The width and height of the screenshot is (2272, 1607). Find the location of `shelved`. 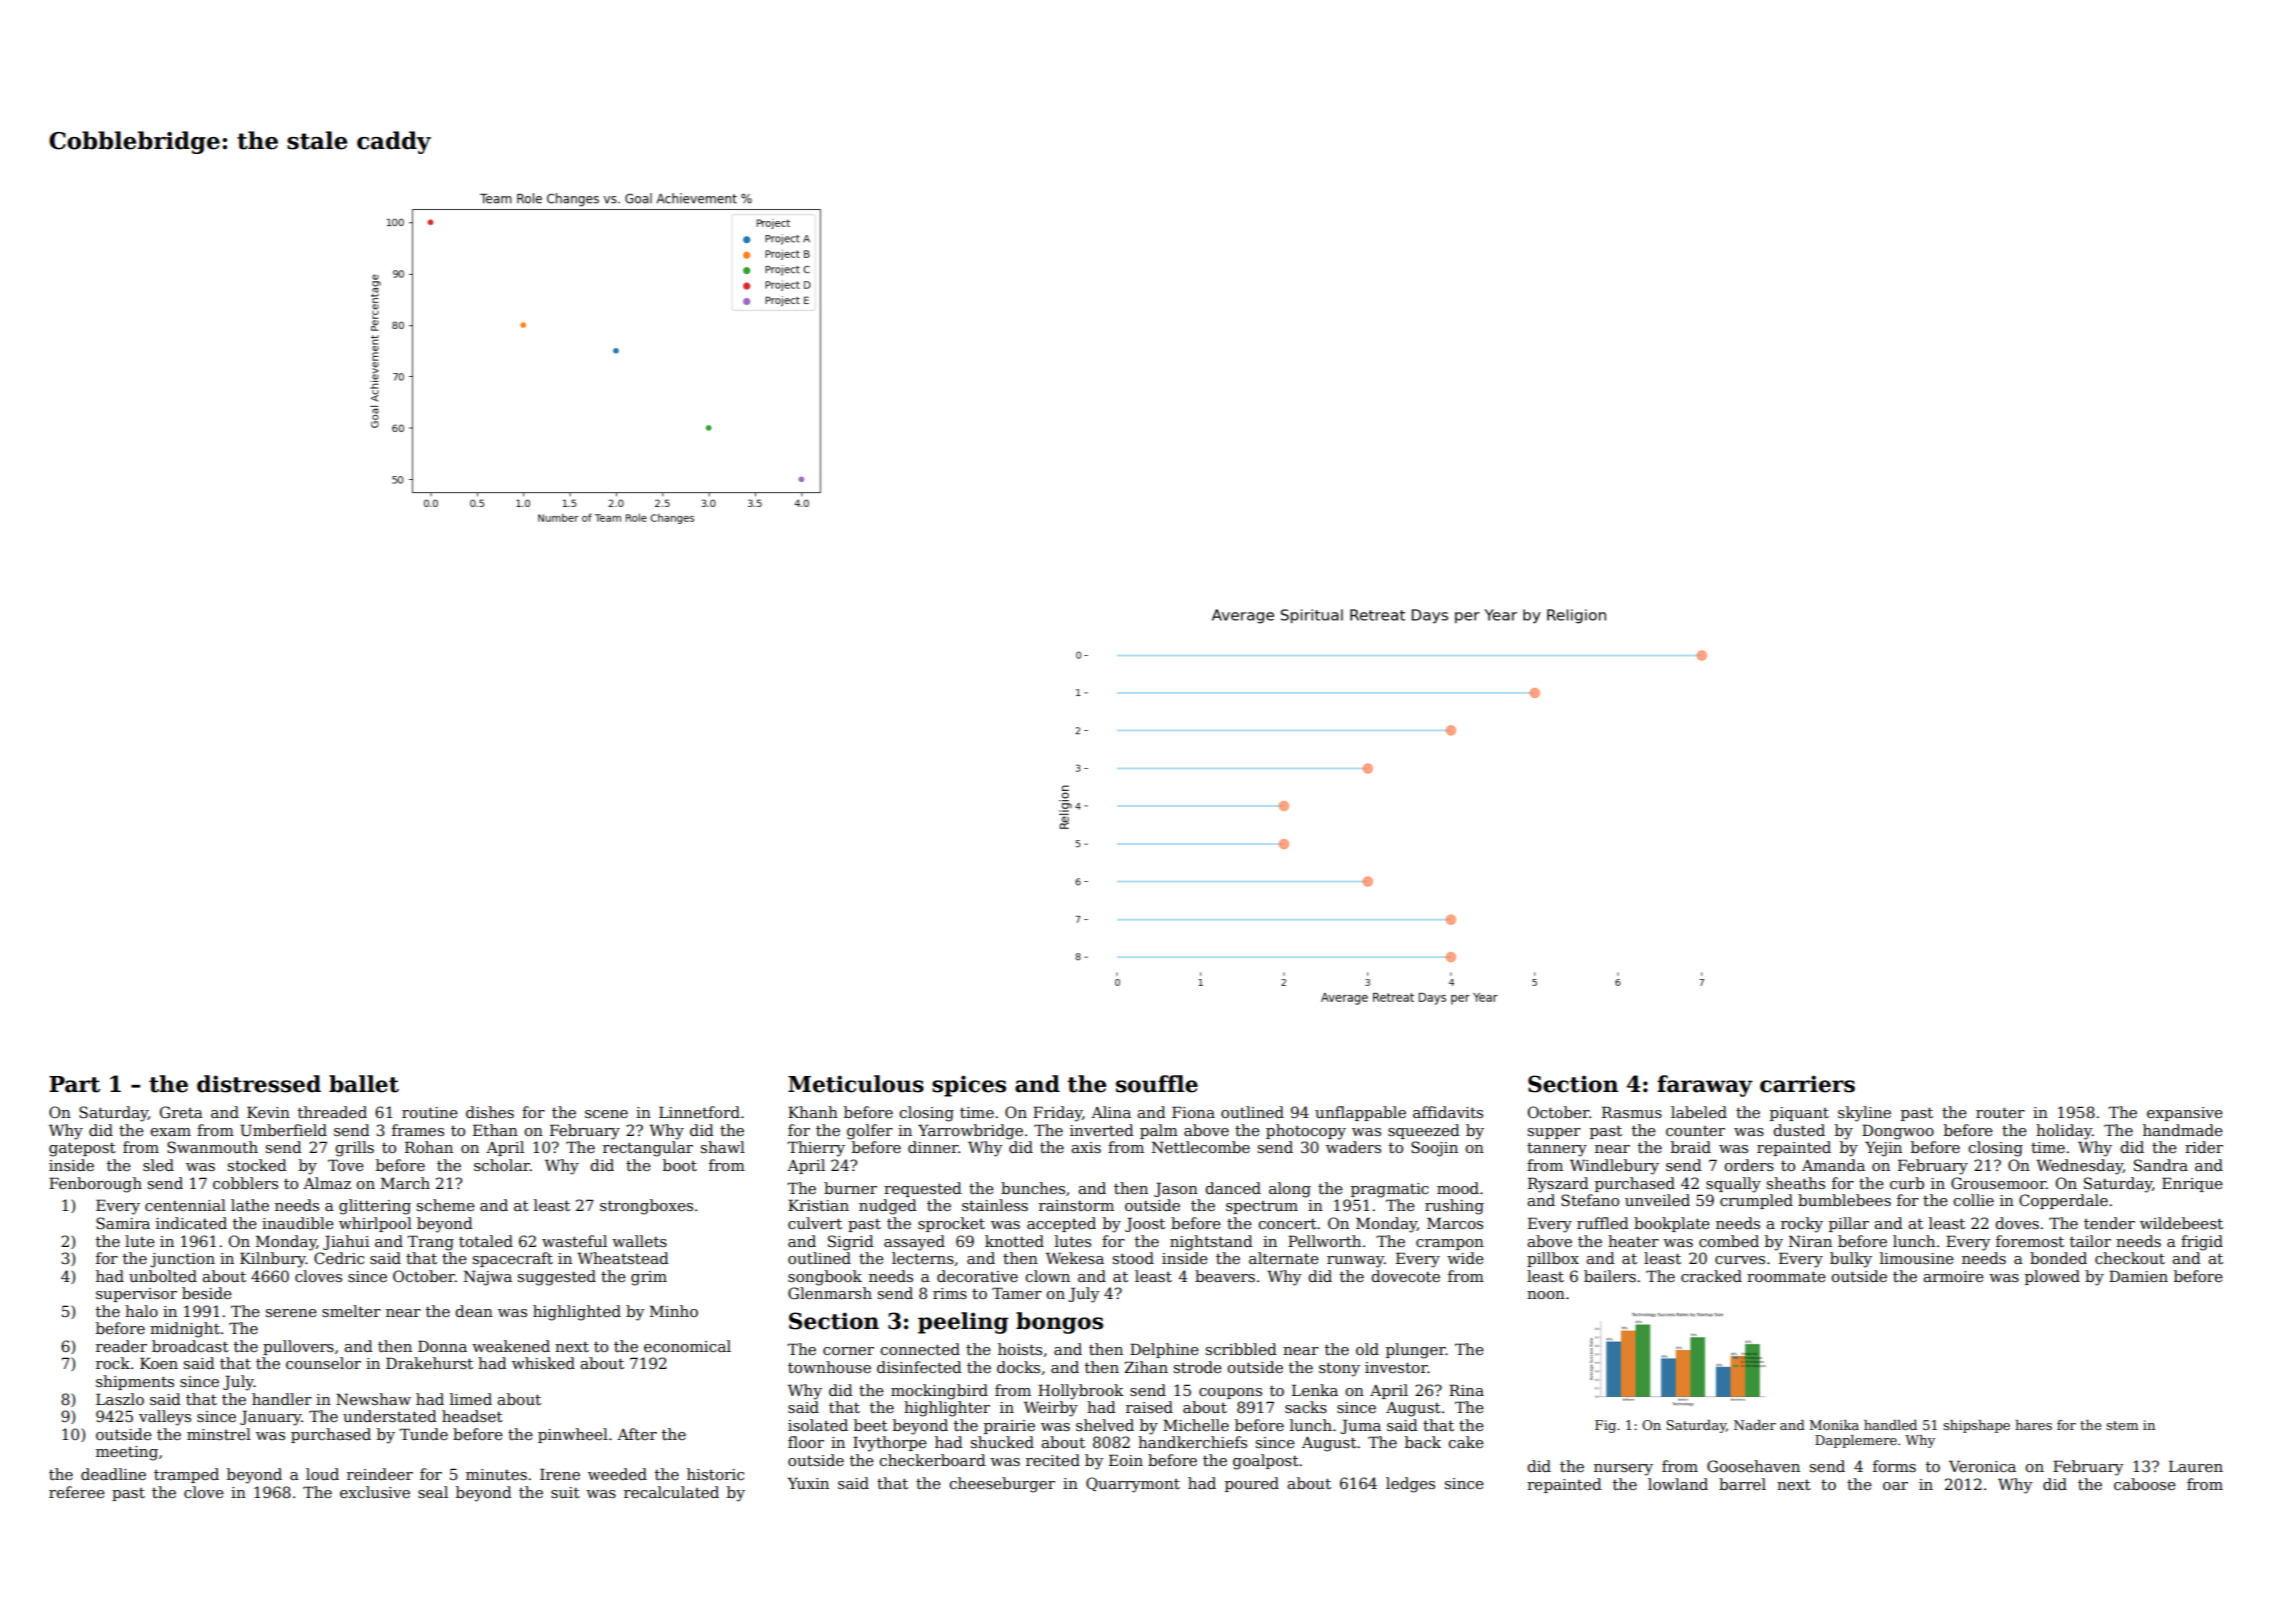

shelved is located at coordinates (1105, 1425).
